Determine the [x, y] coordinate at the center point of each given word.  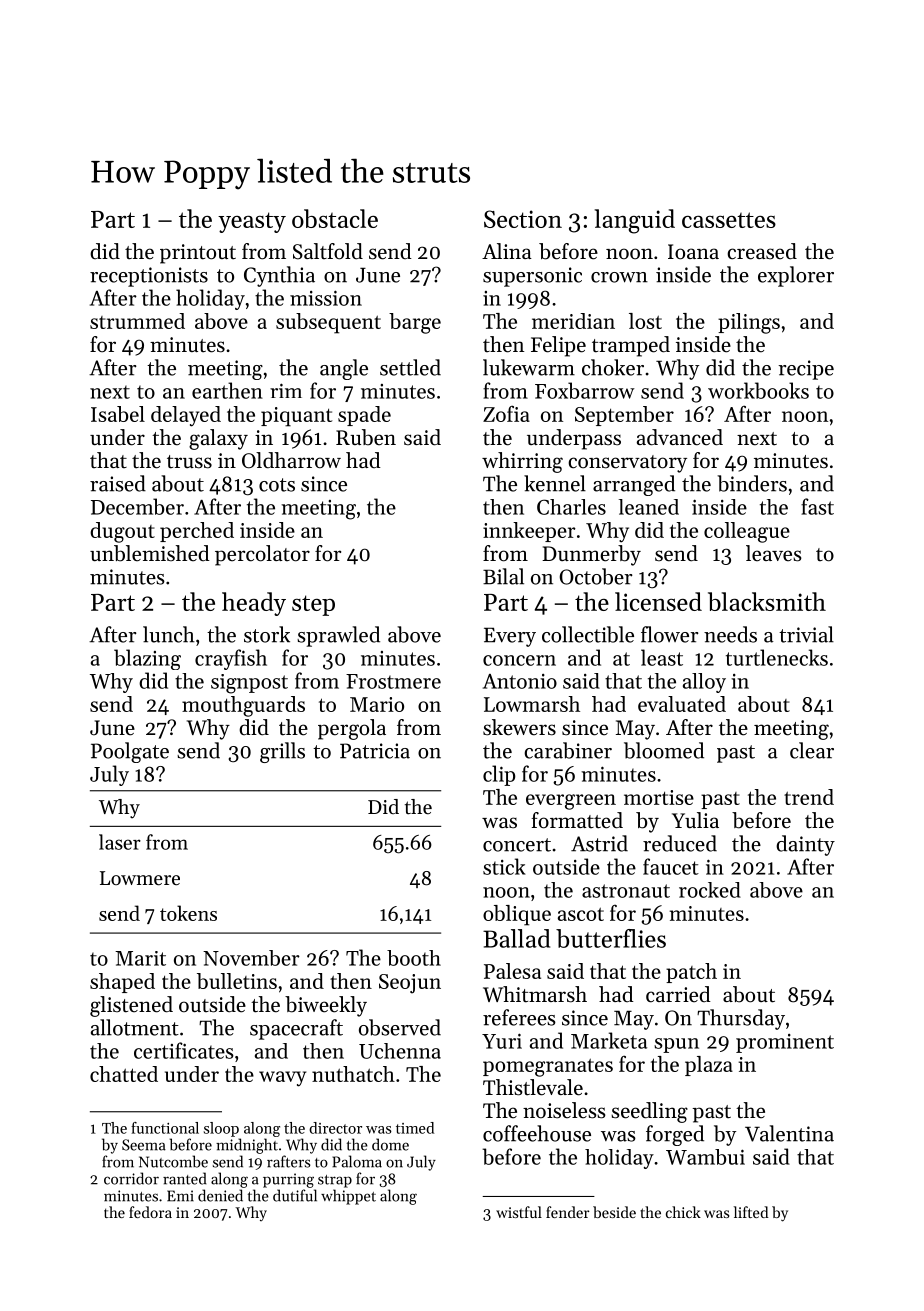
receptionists [149, 277]
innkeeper [529, 532]
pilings [749, 323]
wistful [519, 1212]
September [624, 416]
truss [189, 462]
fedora [150, 1212]
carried [678, 994]
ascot [581, 914]
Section [523, 219]
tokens [188, 913]
